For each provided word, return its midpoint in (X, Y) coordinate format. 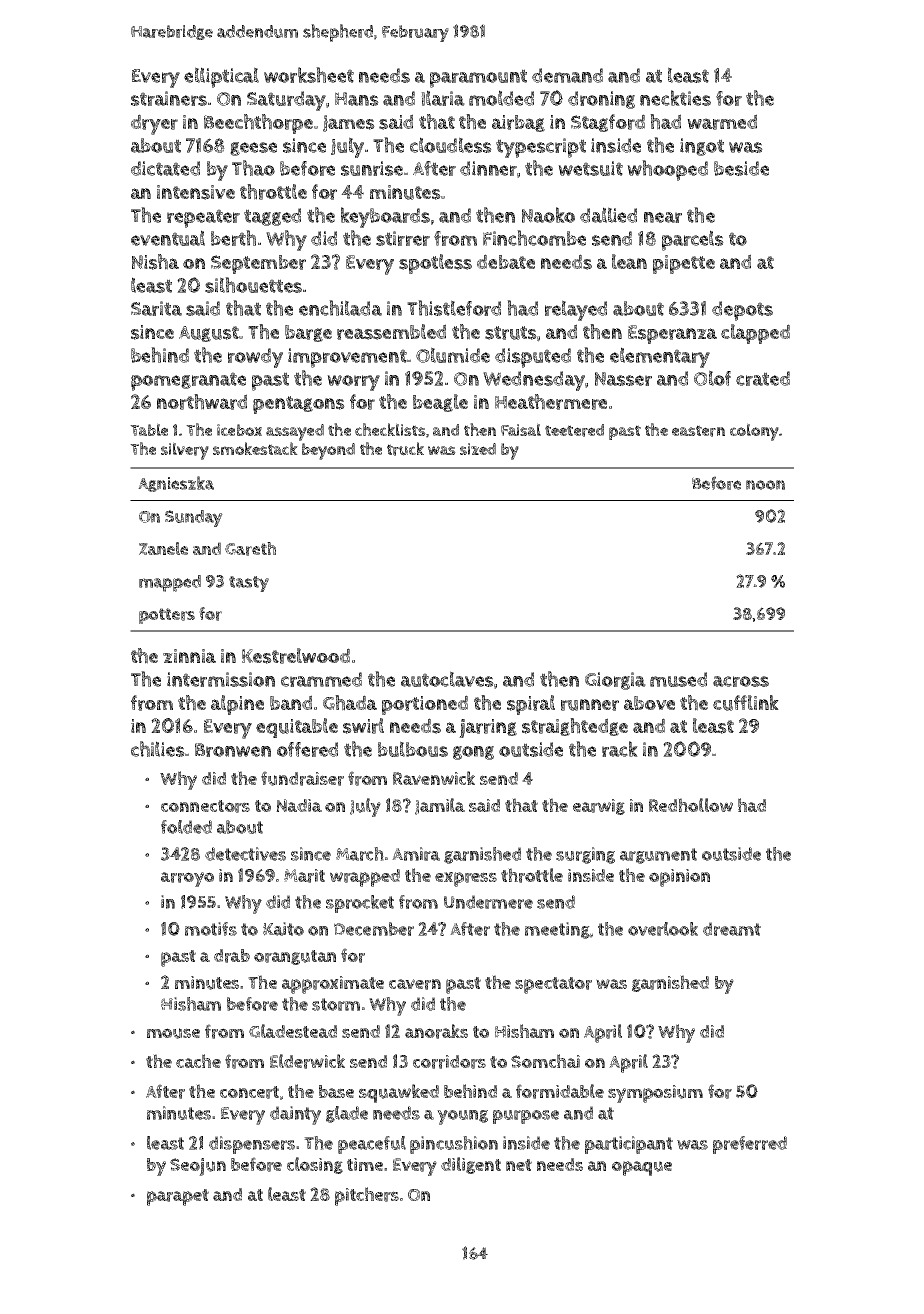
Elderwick (307, 1061)
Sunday (194, 518)
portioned (425, 705)
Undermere (488, 902)
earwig (599, 807)
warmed (722, 122)
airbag (518, 123)
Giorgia (615, 681)
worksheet (309, 75)
